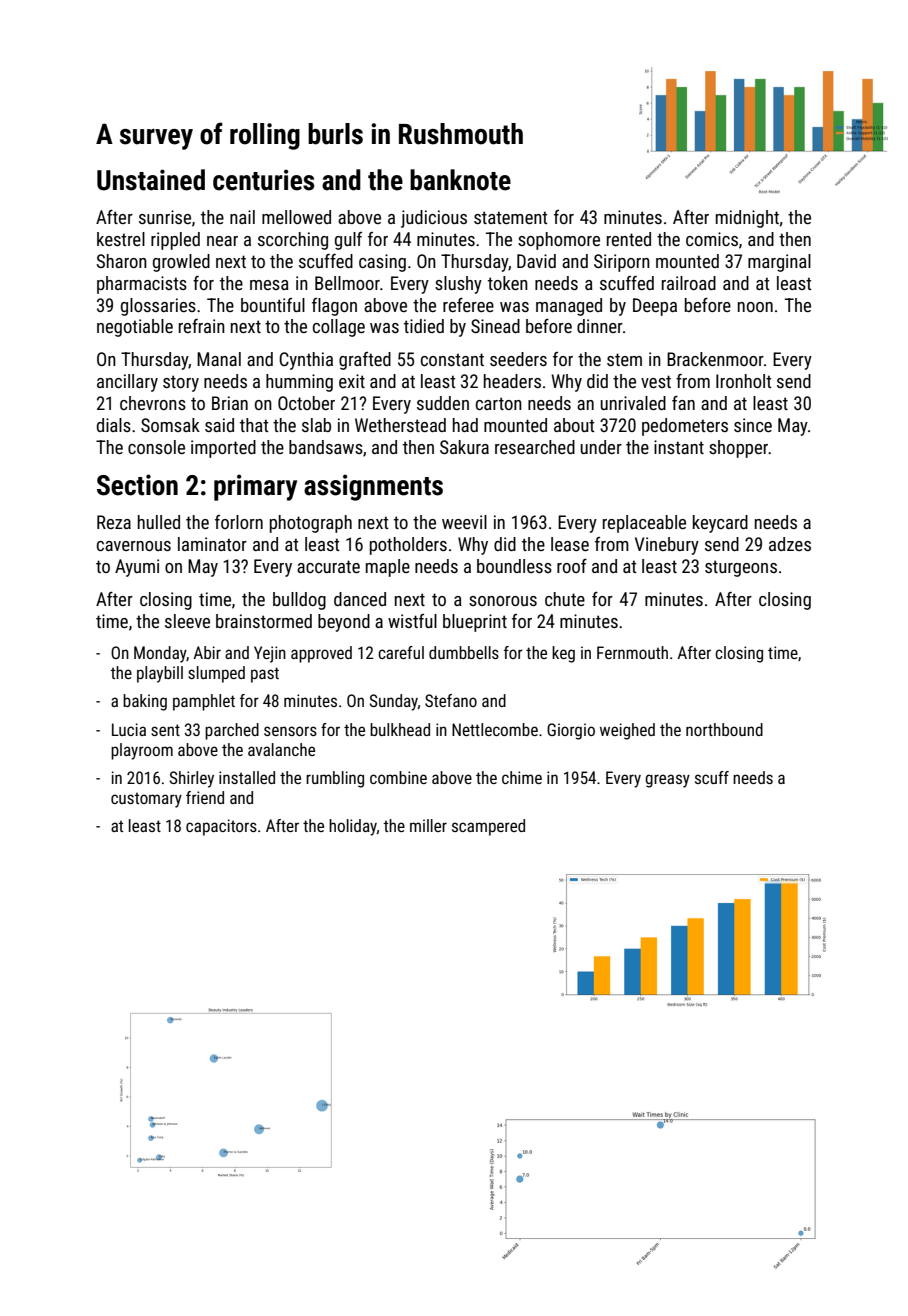 This document has height=1316, width=908. I want to click on greasy, so click(667, 781).
